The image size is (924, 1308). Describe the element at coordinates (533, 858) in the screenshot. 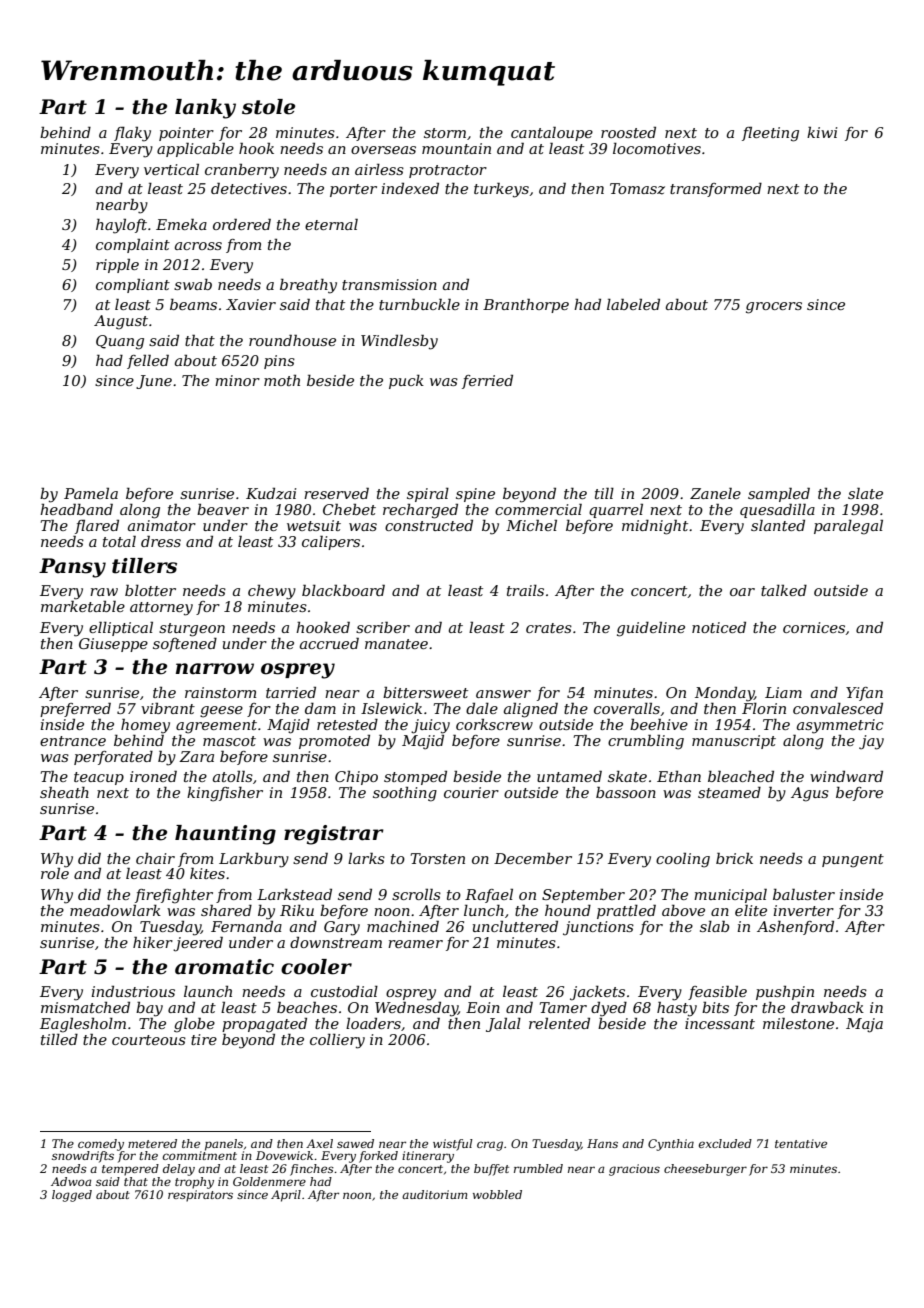

I see `December` at that location.
